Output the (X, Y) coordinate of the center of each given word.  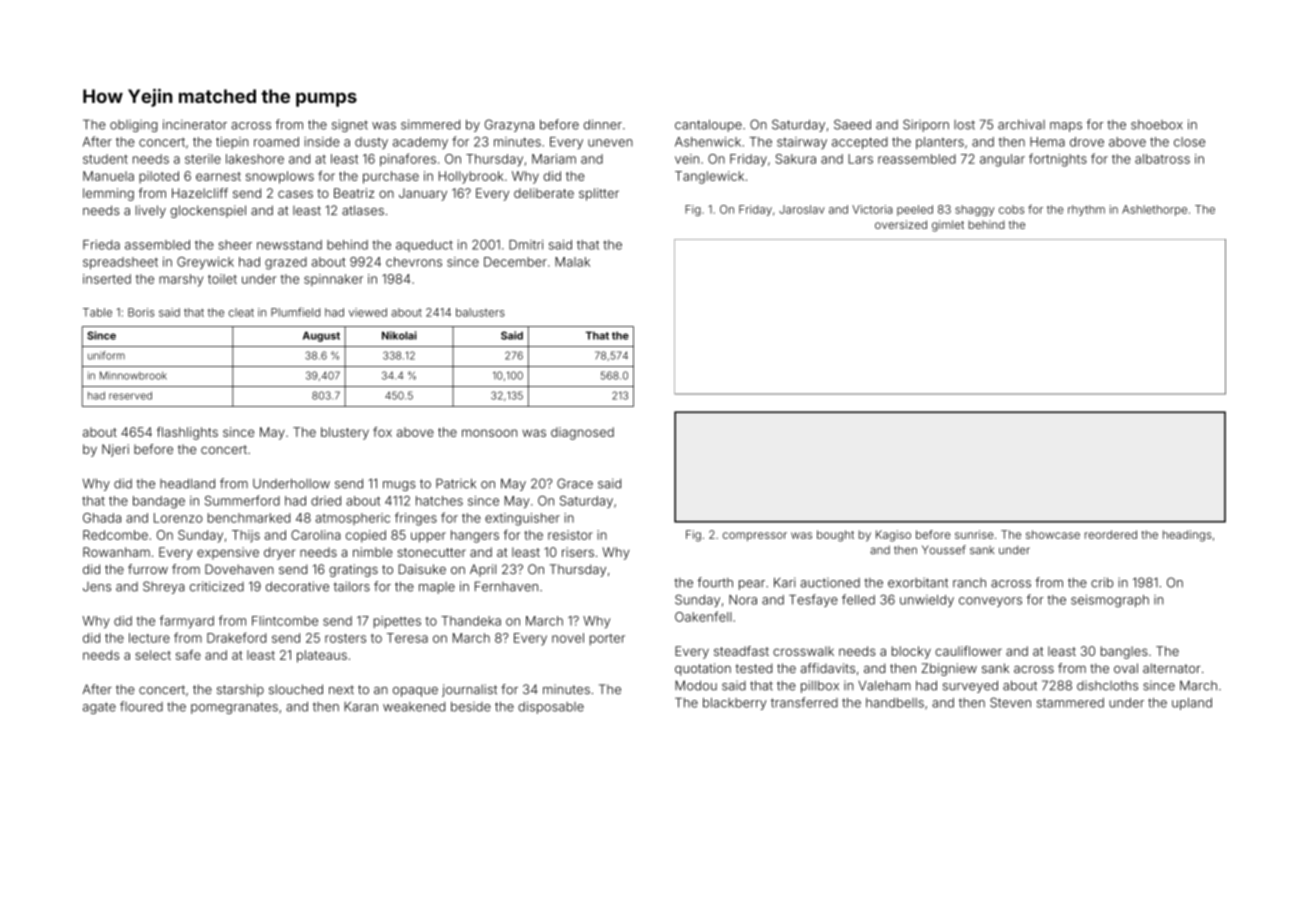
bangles (1124, 652)
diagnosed (582, 433)
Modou (696, 685)
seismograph (1110, 601)
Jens (97, 587)
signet (350, 125)
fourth (715, 582)
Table (97, 312)
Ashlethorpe (1154, 210)
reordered (1111, 534)
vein (687, 159)
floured (141, 706)
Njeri (115, 450)
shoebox (1157, 125)
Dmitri (526, 245)
